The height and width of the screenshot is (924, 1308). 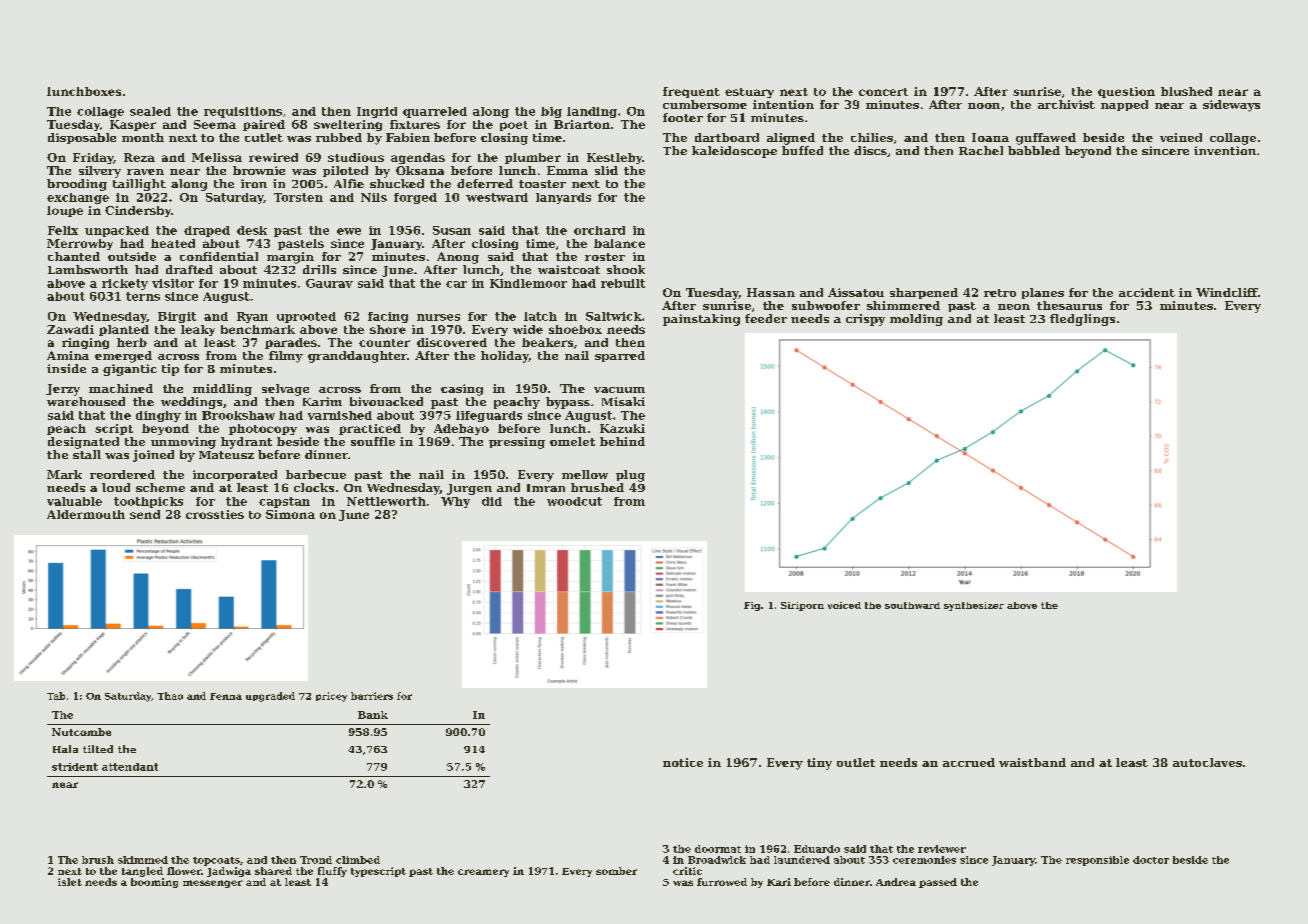 What do you see at coordinates (1186, 91) in the screenshot?
I see `blushed` at bounding box center [1186, 91].
